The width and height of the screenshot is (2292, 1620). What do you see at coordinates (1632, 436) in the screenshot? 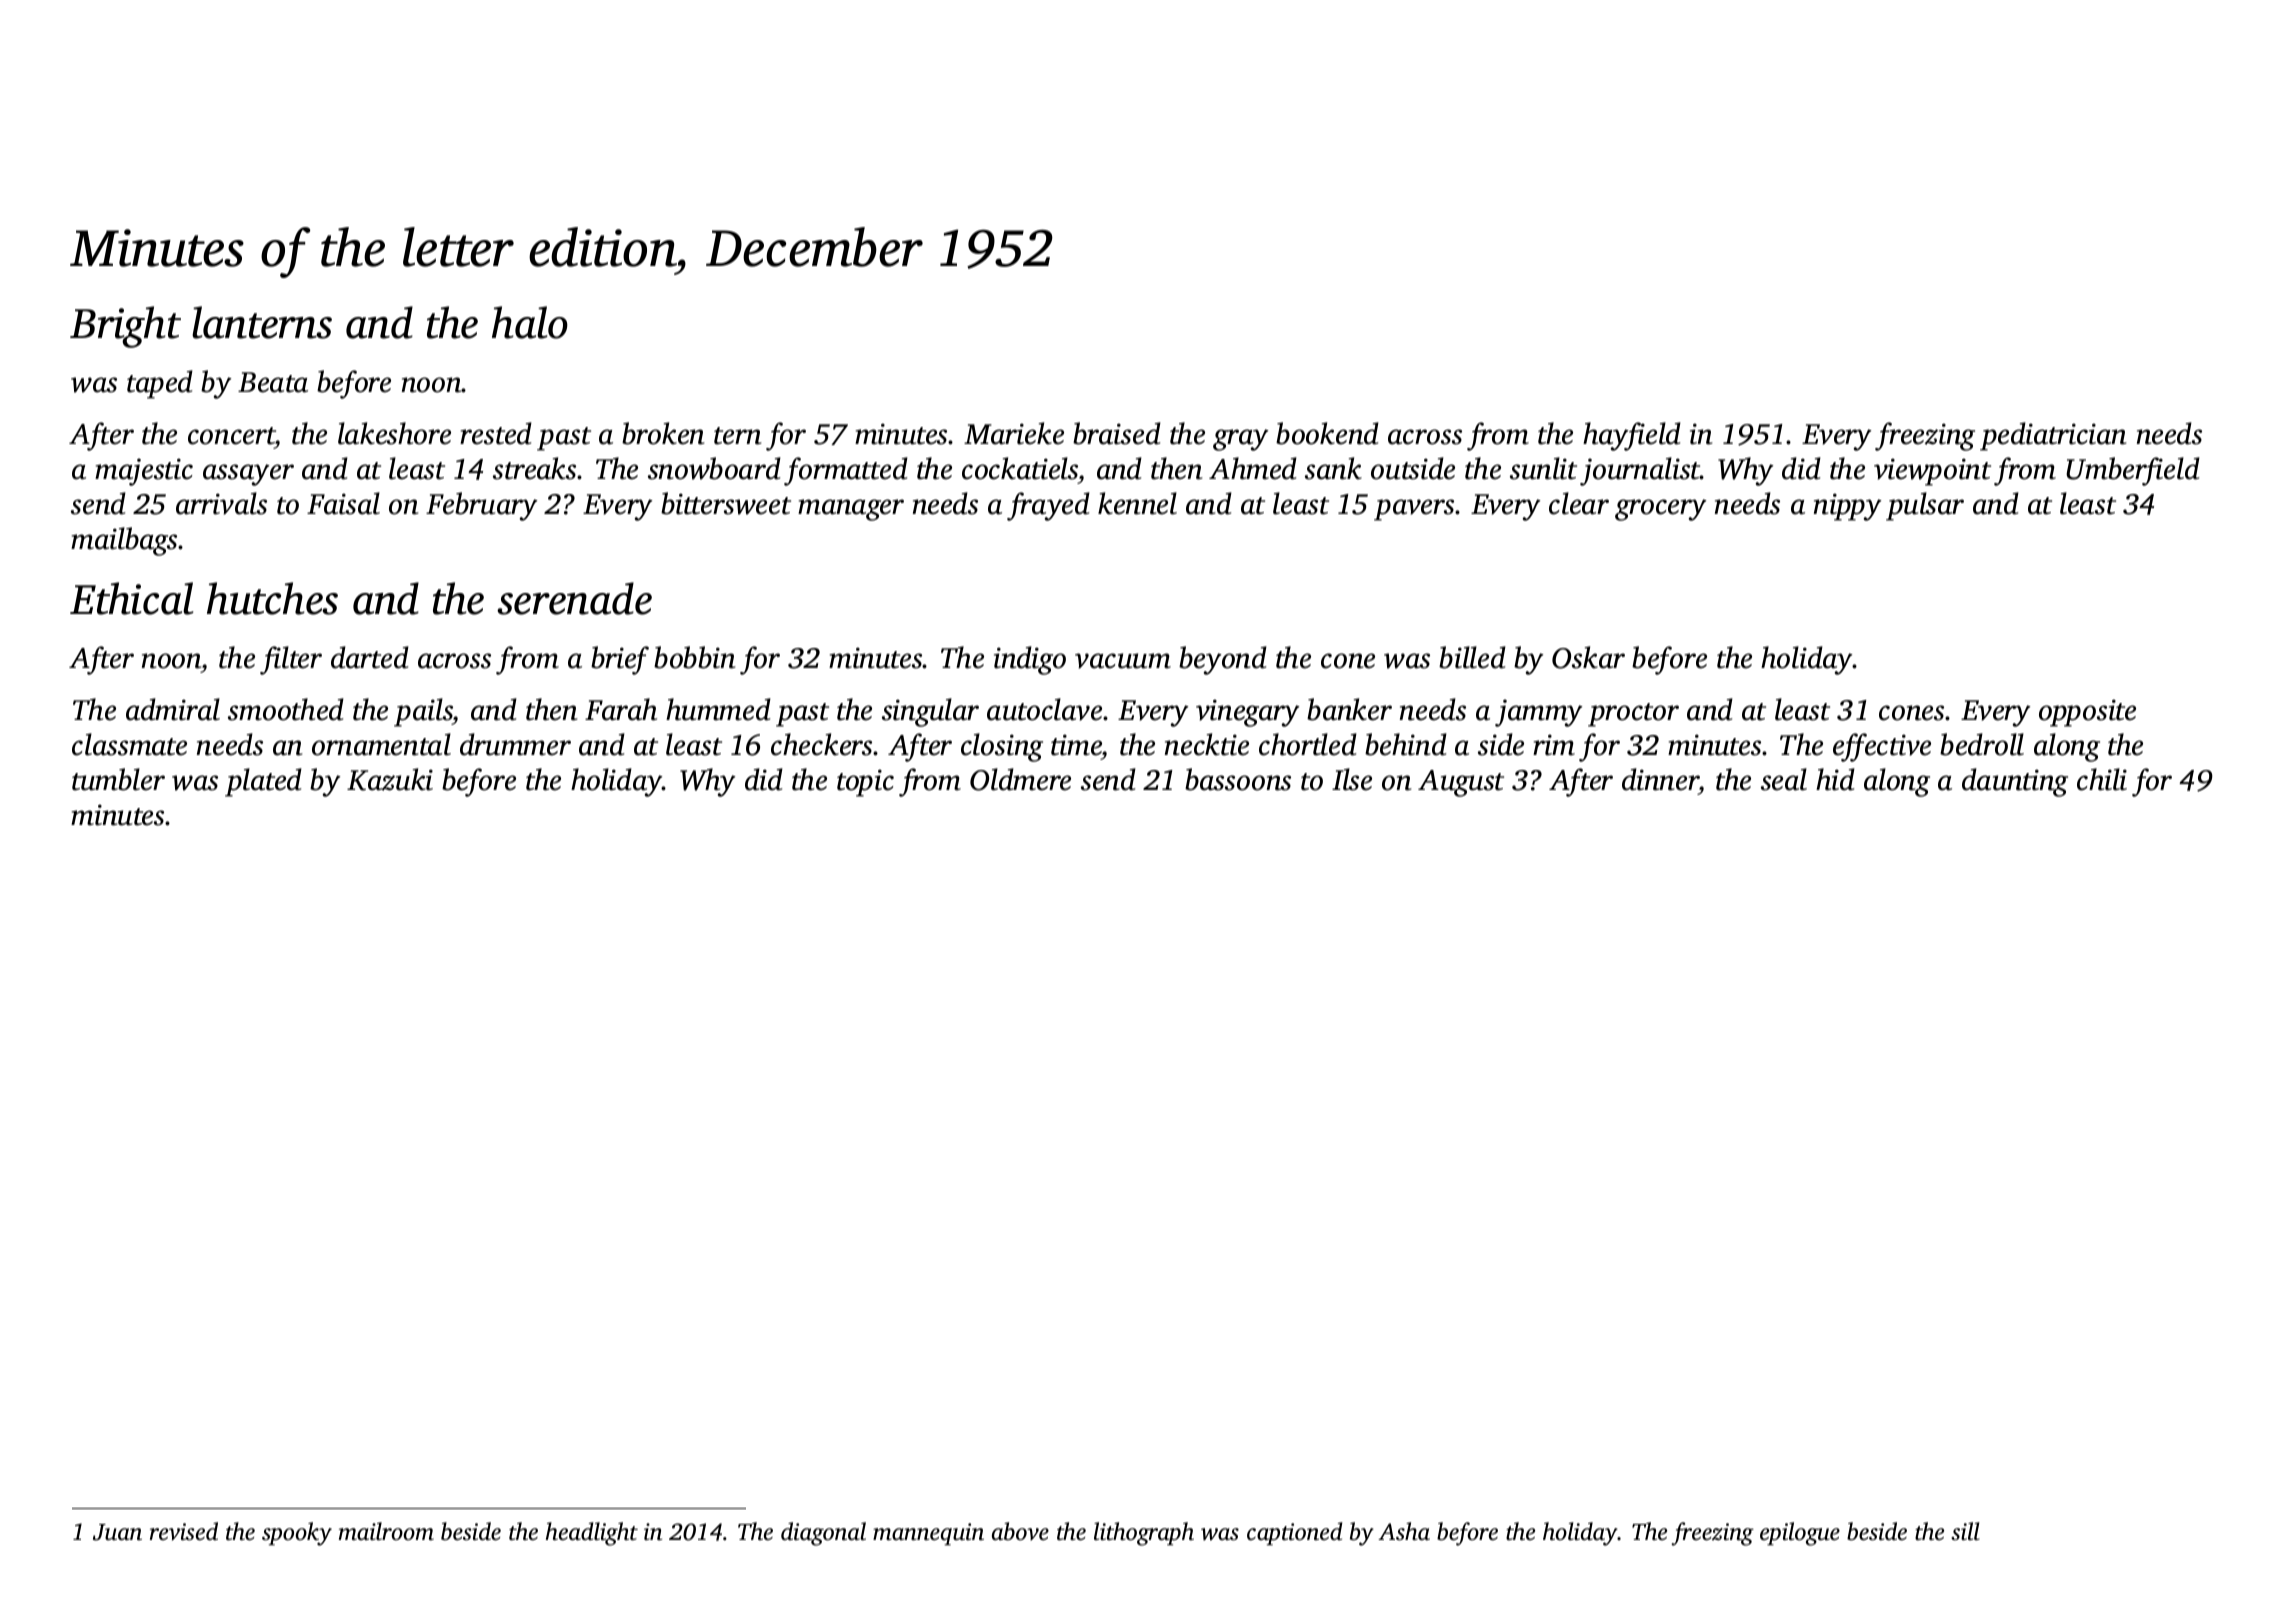
I see `hayfield` at bounding box center [1632, 436].
